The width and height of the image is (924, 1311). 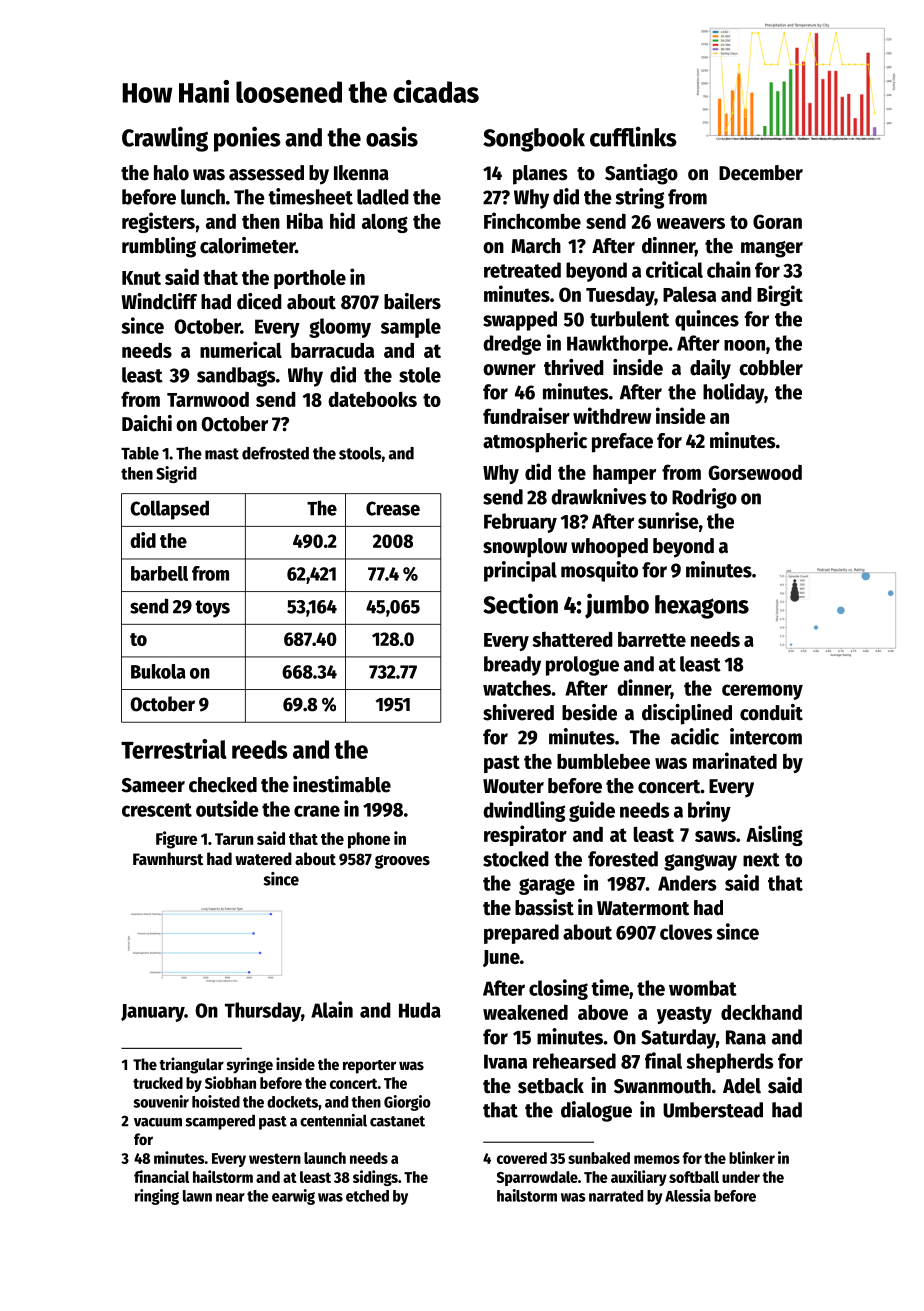 What do you see at coordinates (220, 1122) in the image?
I see `scampered` at bounding box center [220, 1122].
